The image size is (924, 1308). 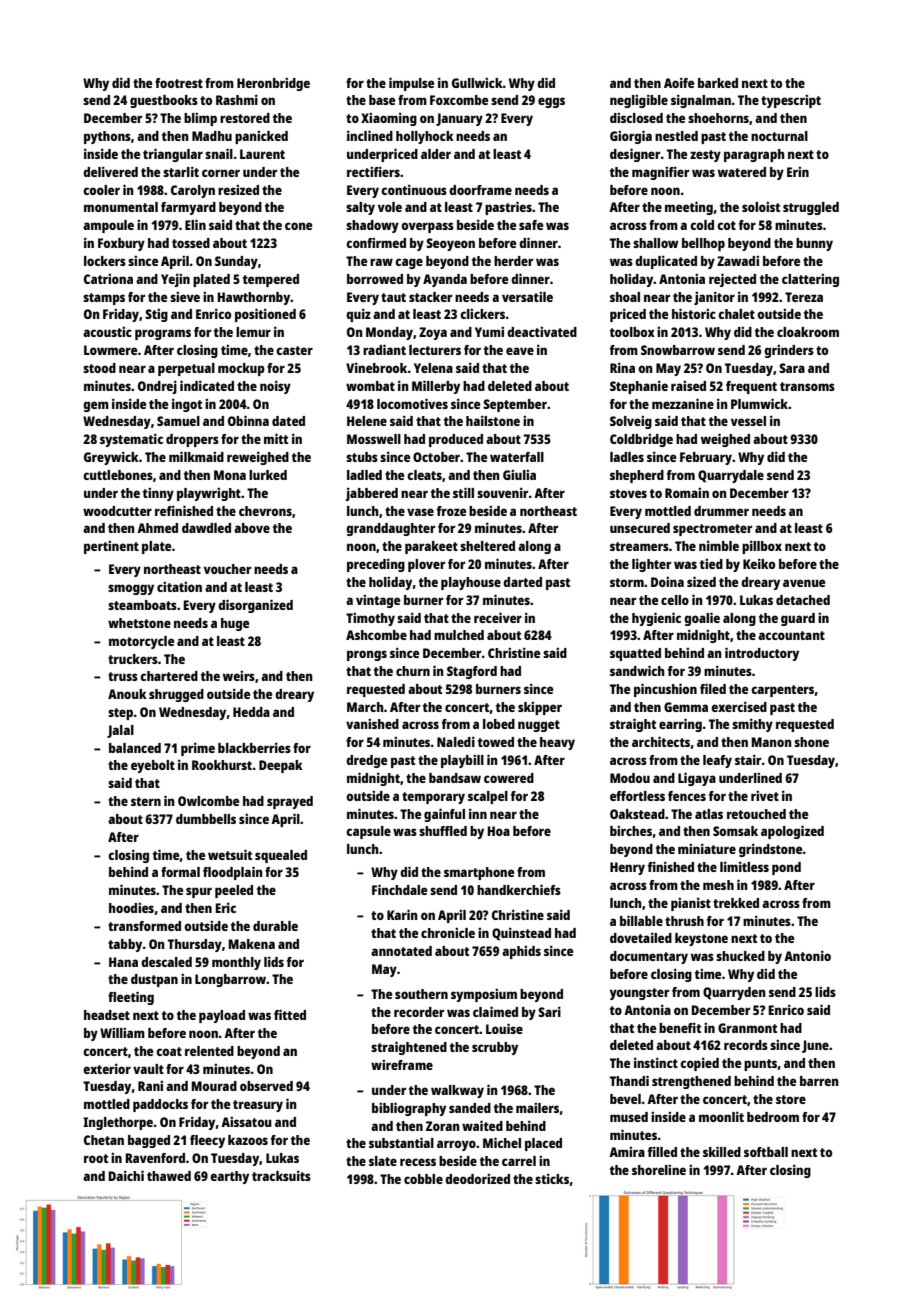 What do you see at coordinates (804, 297) in the screenshot?
I see `Tereza` at bounding box center [804, 297].
